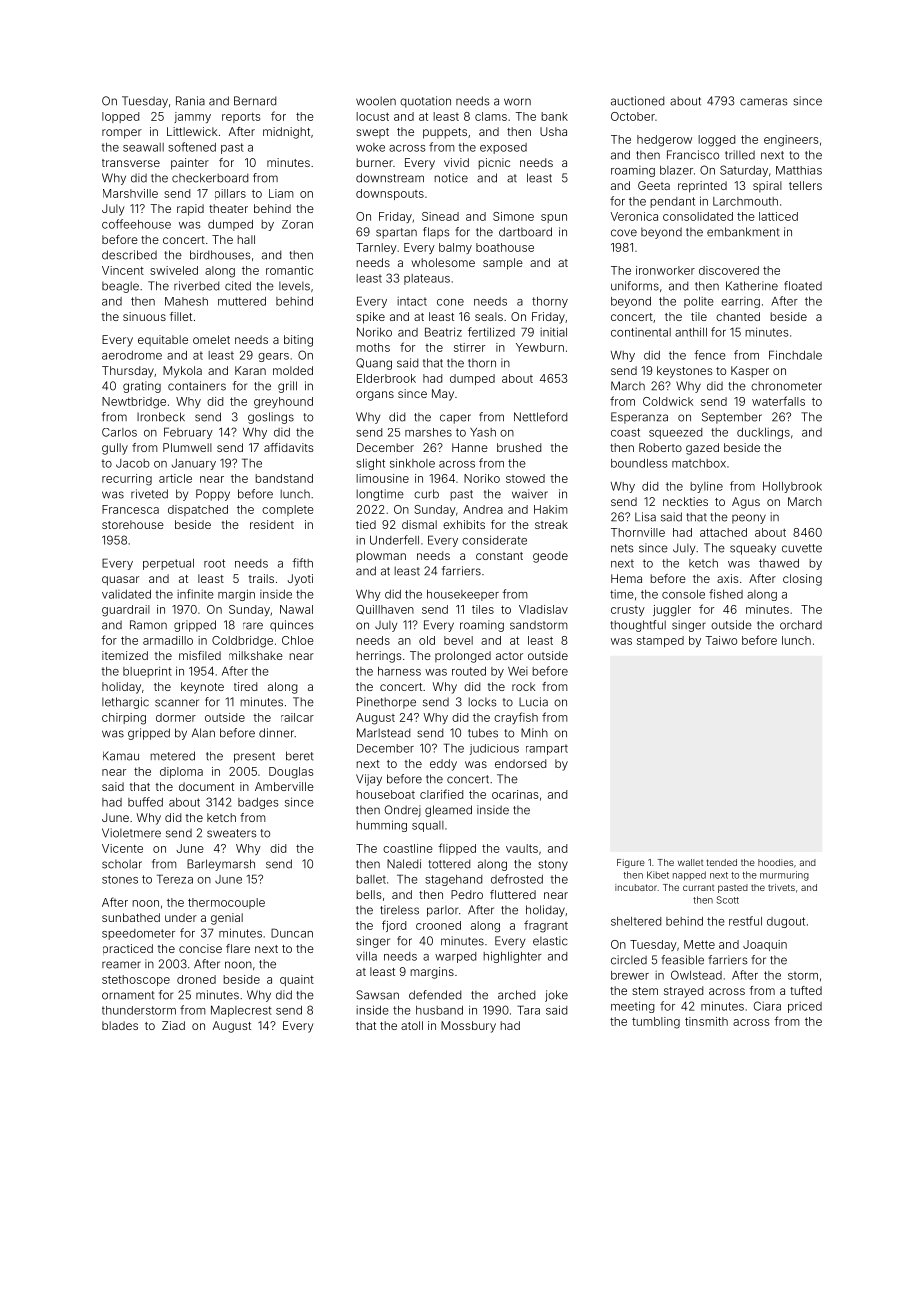  I want to click on harness, so click(399, 671).
